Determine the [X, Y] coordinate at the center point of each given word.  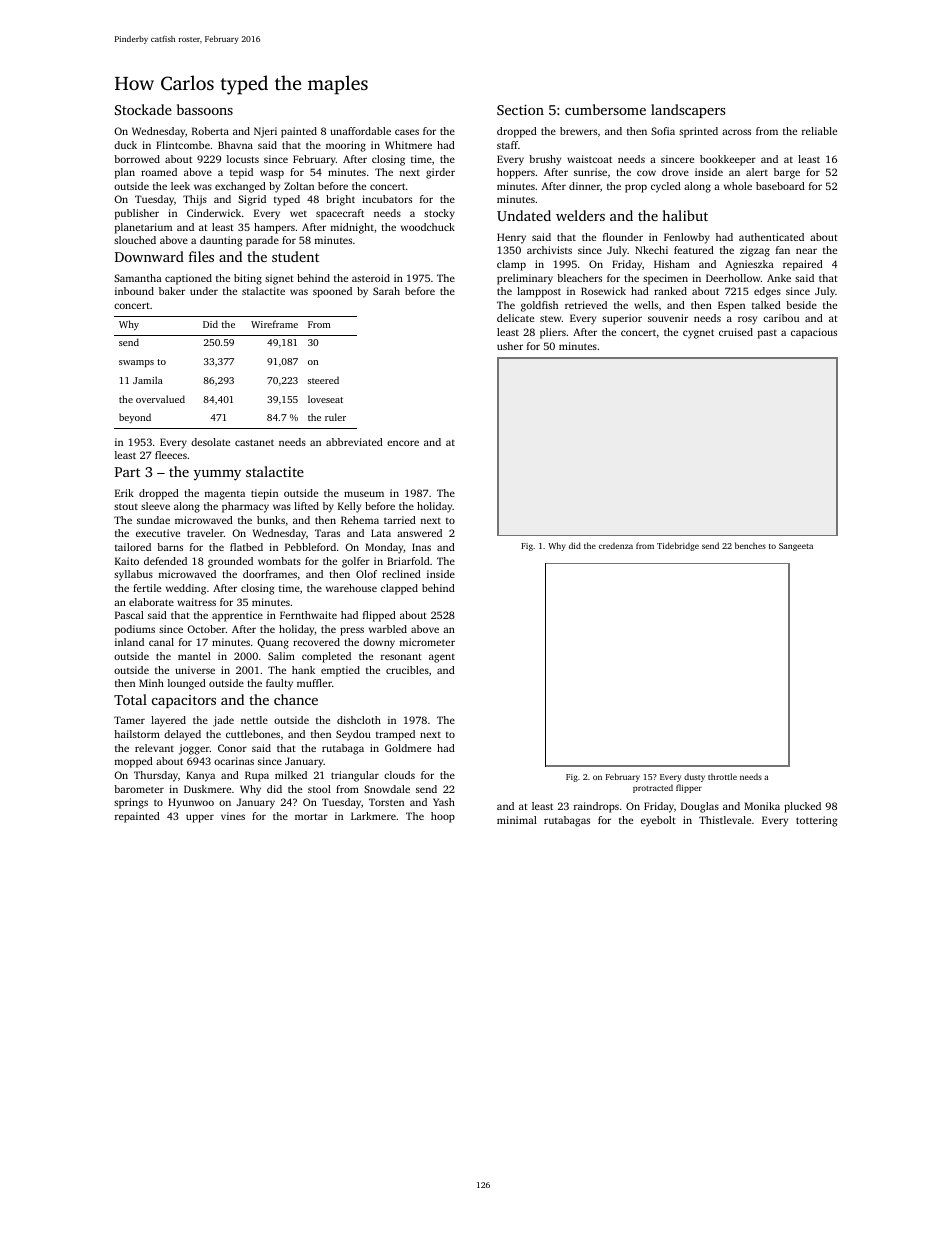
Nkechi [651, 250]
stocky [439, 214]
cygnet [698, 334]
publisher [137, 214]
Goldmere [408, 748]
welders [580, 215]
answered [419, 533]
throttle [722, 776]
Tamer [129, 720]
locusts [243, 159]
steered [323, 380]
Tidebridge [678, 546]
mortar [311, 816]
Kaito [127, 561]
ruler [335, 417]
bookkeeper [728, 160]
